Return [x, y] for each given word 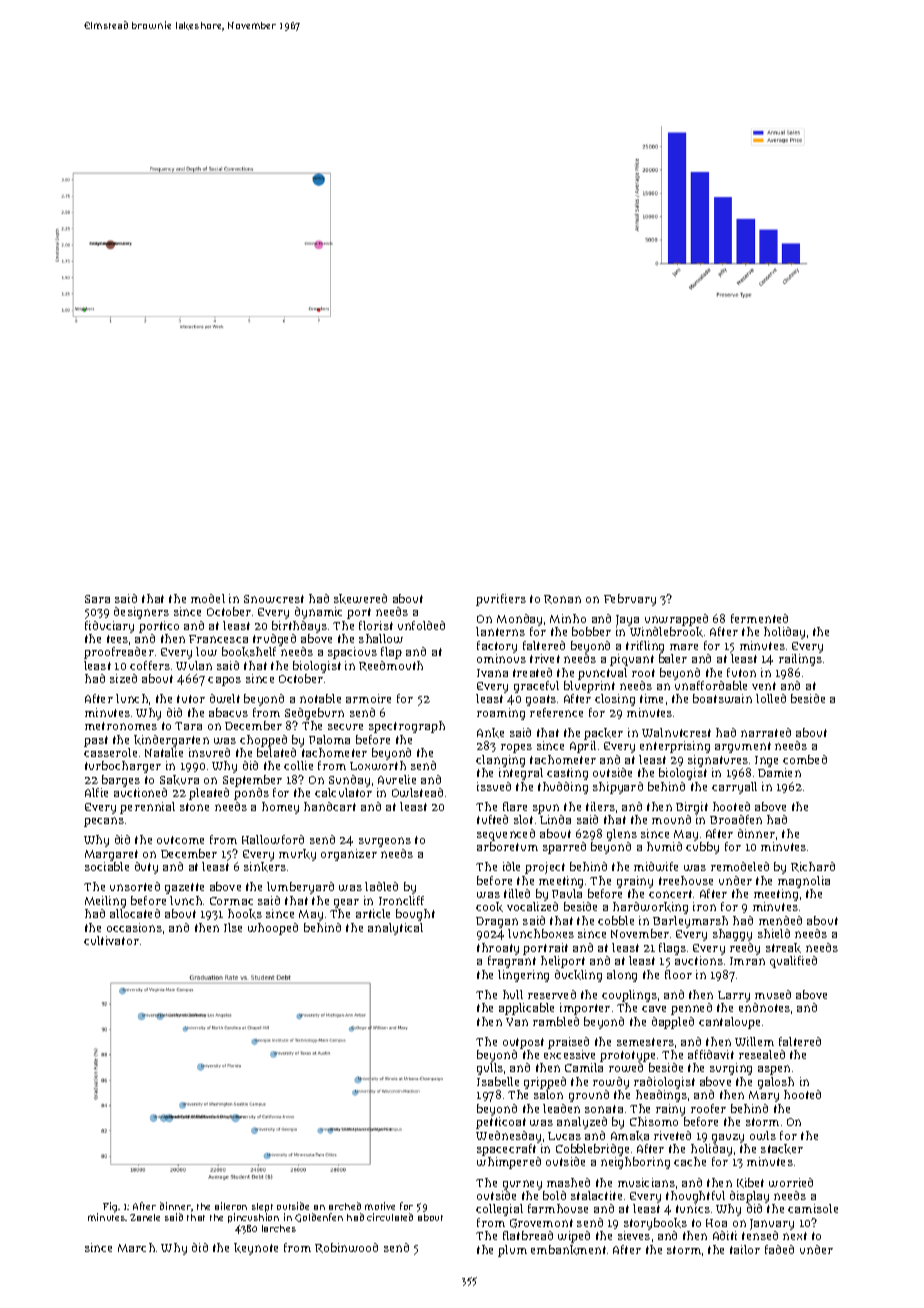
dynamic [318, 613]
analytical [395, 929]
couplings [629, 996]
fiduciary [109, 627]
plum [512, 1251]
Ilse [233, 927]
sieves [634, 1235]
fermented [759, 618]
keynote [256, 1249]
